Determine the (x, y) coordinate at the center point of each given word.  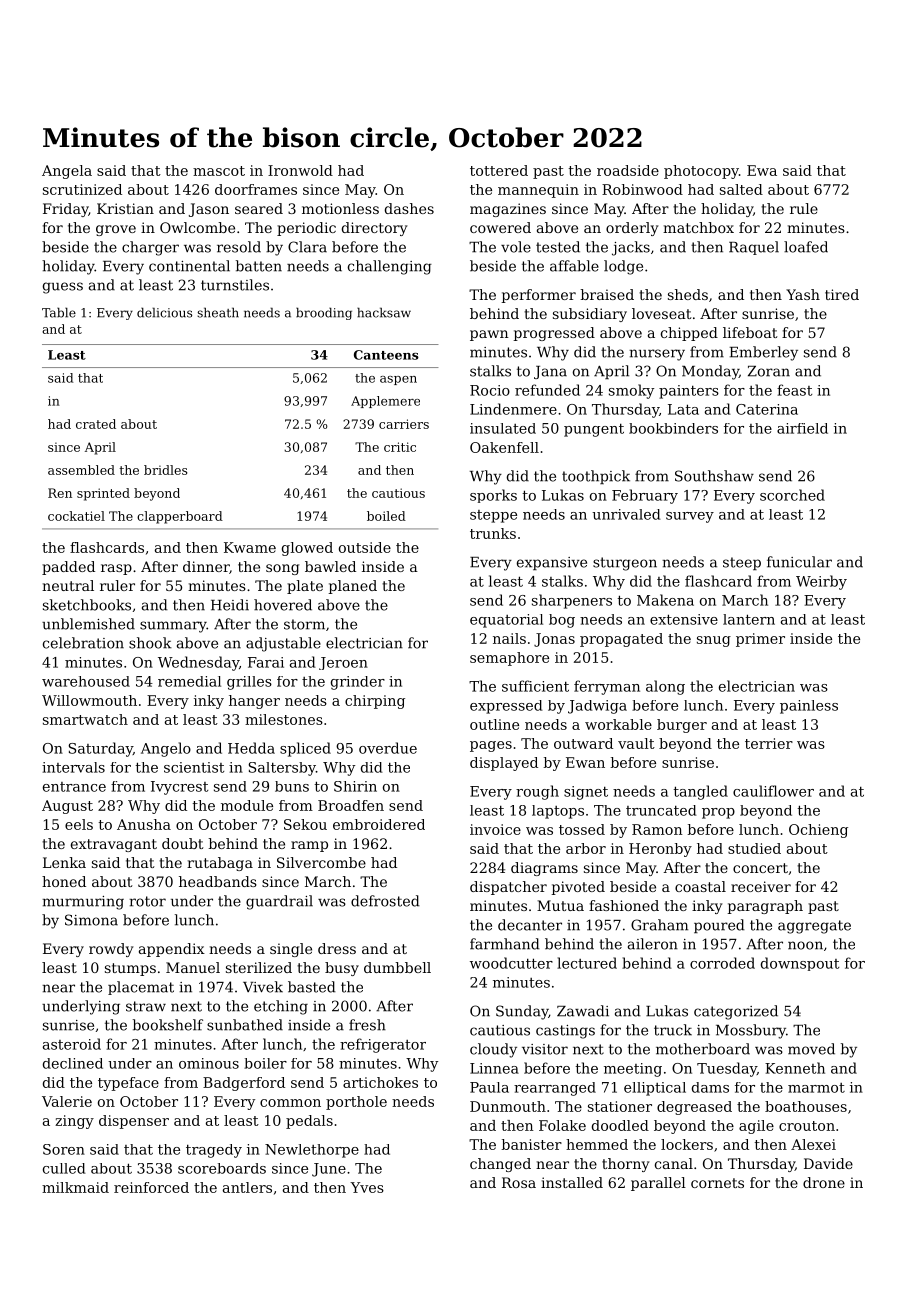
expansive (552, 563)
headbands (218, 881)
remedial (189, 681)
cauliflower (773, 791)
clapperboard (180, 517)
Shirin (355, 786)
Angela (67, 172)
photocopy (701, 172)
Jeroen (343, 663)
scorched (792, 495)
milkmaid (75, 1187)
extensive (684, 619)
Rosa (519, 1182)
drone (824, 1182)
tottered (499, 170)
